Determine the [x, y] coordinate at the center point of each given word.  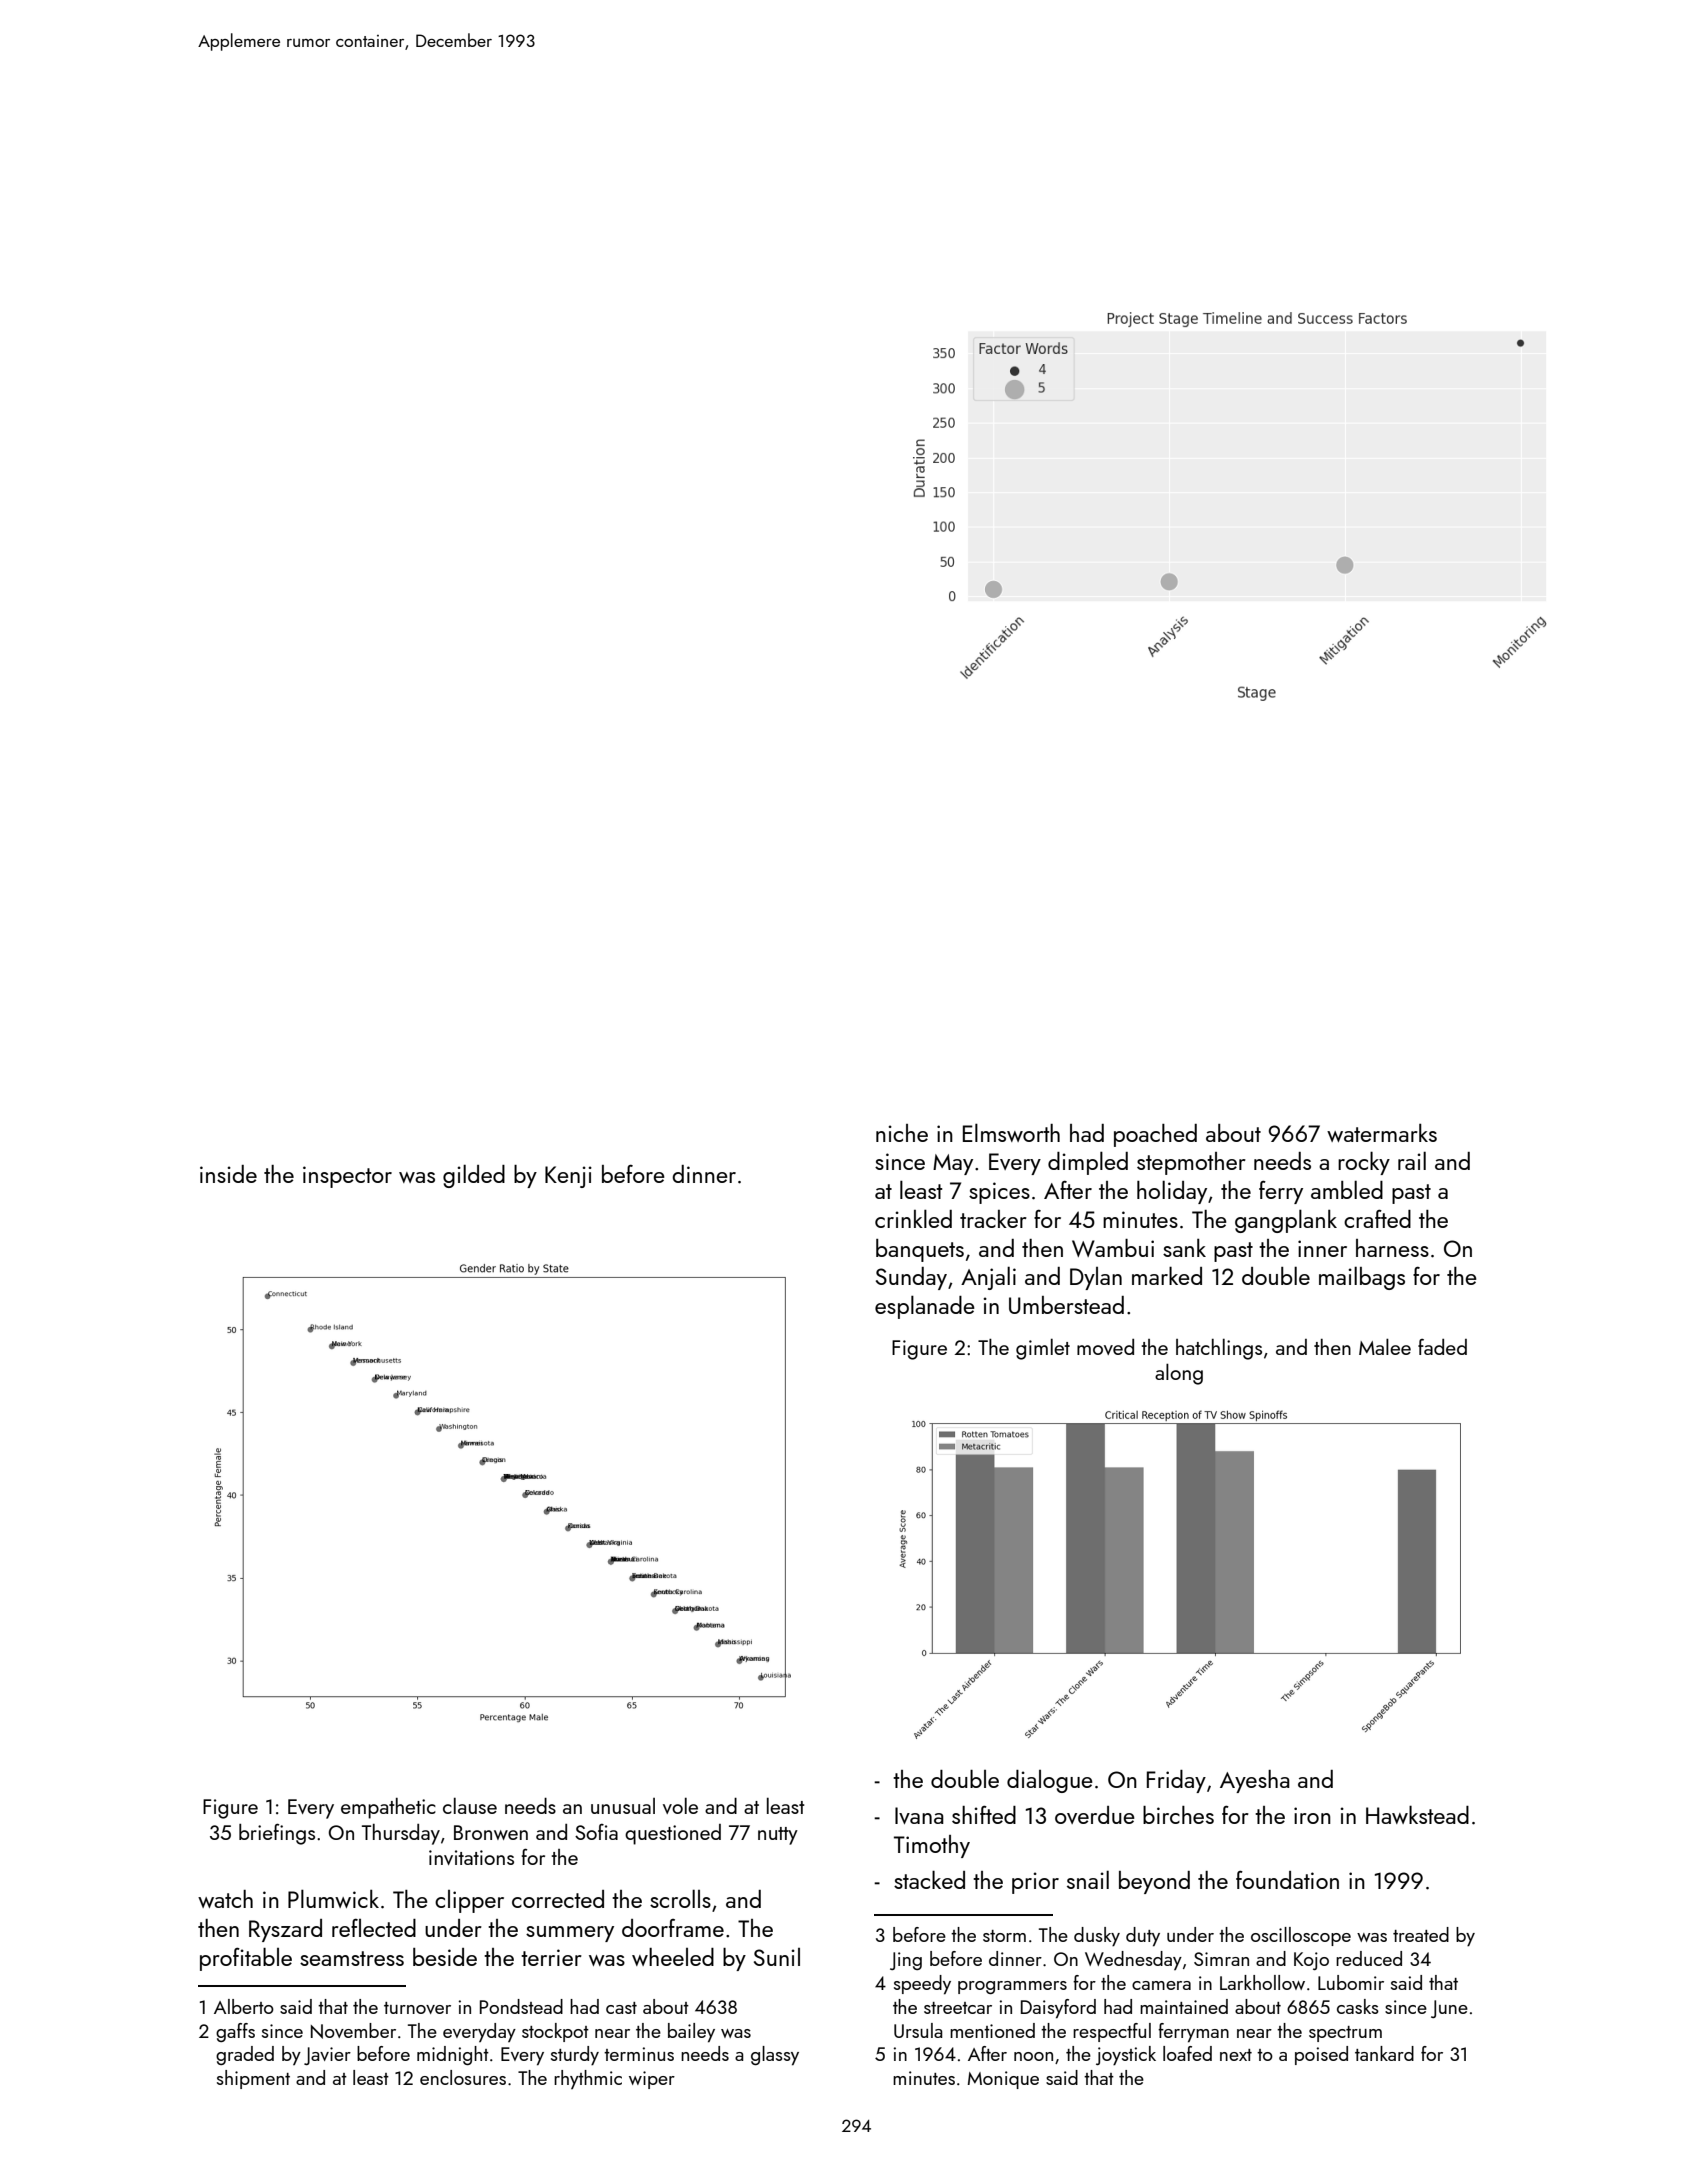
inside [228, 1174]
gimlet [1043, 1349]
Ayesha [1255, 1781]
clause [470, 1806]
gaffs [235, 2032]
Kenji [568, 1177]
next [1236, 2055]
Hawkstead [1417, 1814]
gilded [474, 1176]
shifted [984, 1814]
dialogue [1050, 1781]
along [1179, 1374]
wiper [652, 2080]
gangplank [1286, 1221]
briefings [277, 1834]
